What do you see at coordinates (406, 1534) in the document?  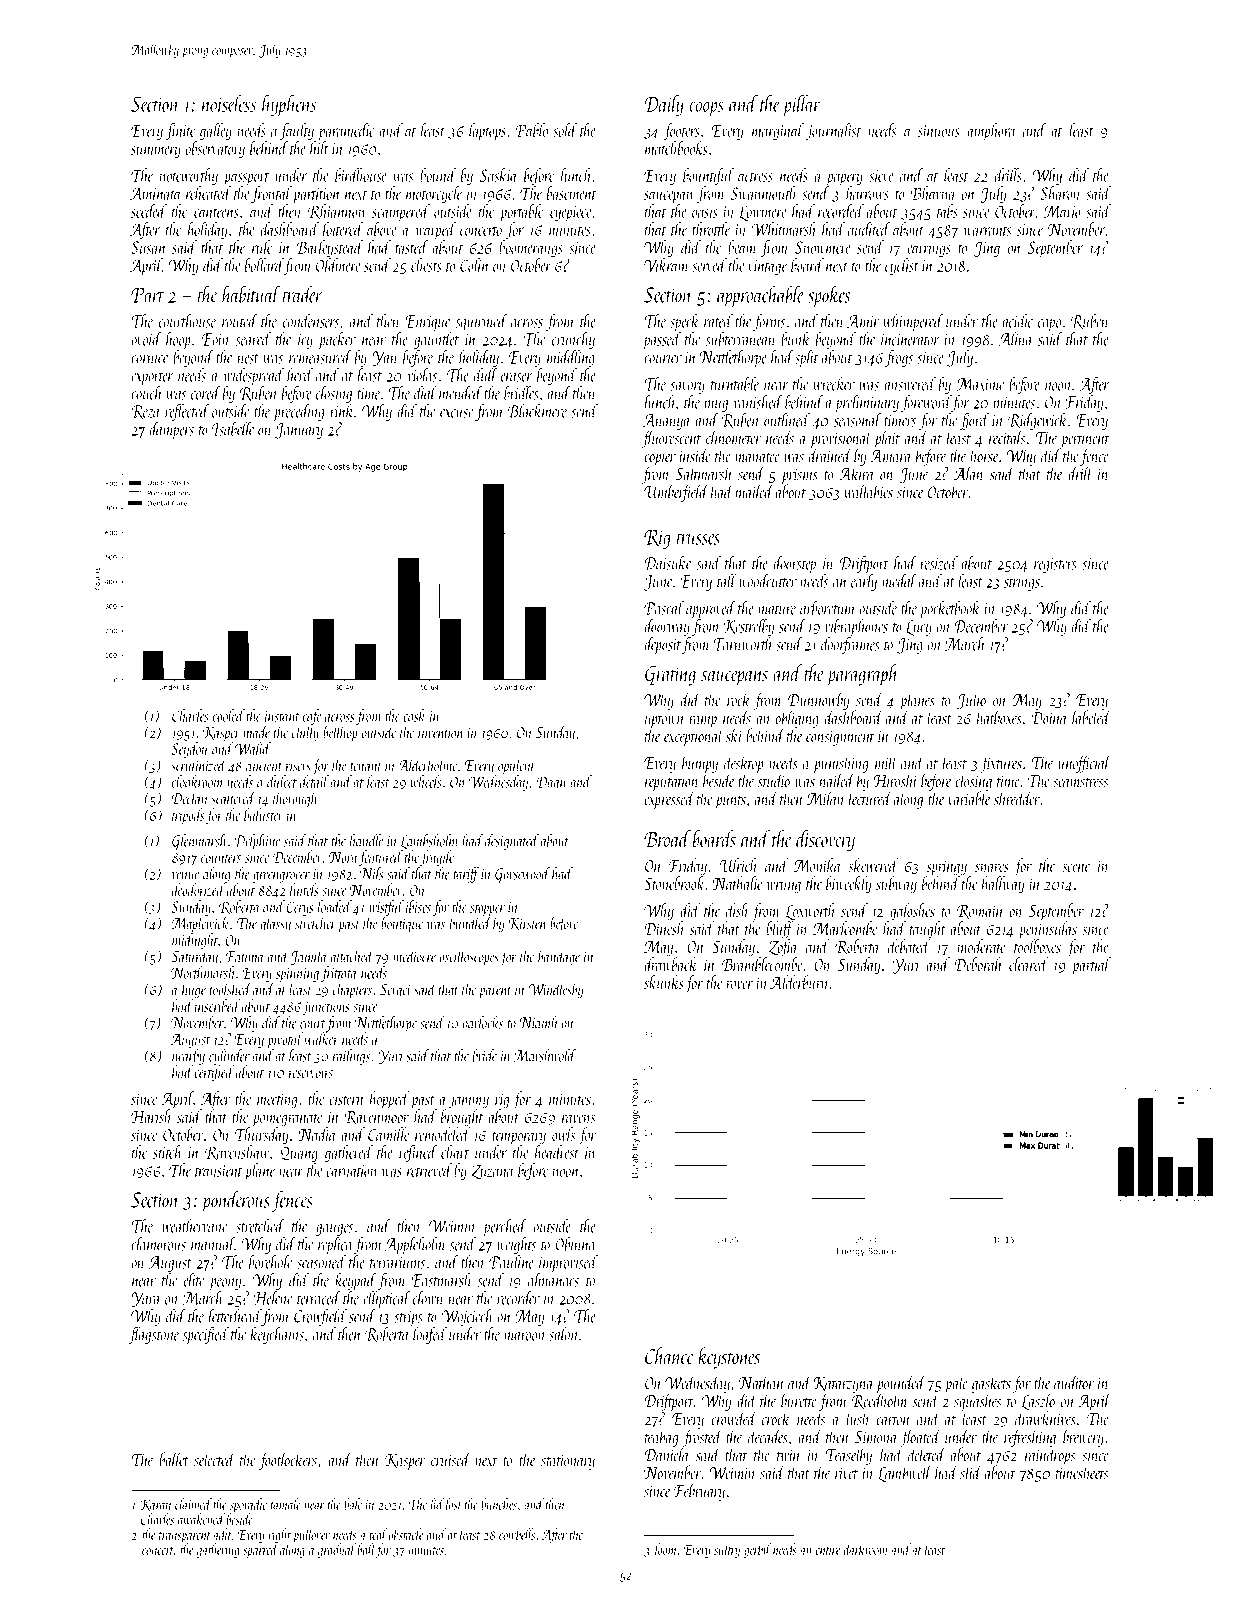 I see `obstacle` at bounding box center [406, 1534].
